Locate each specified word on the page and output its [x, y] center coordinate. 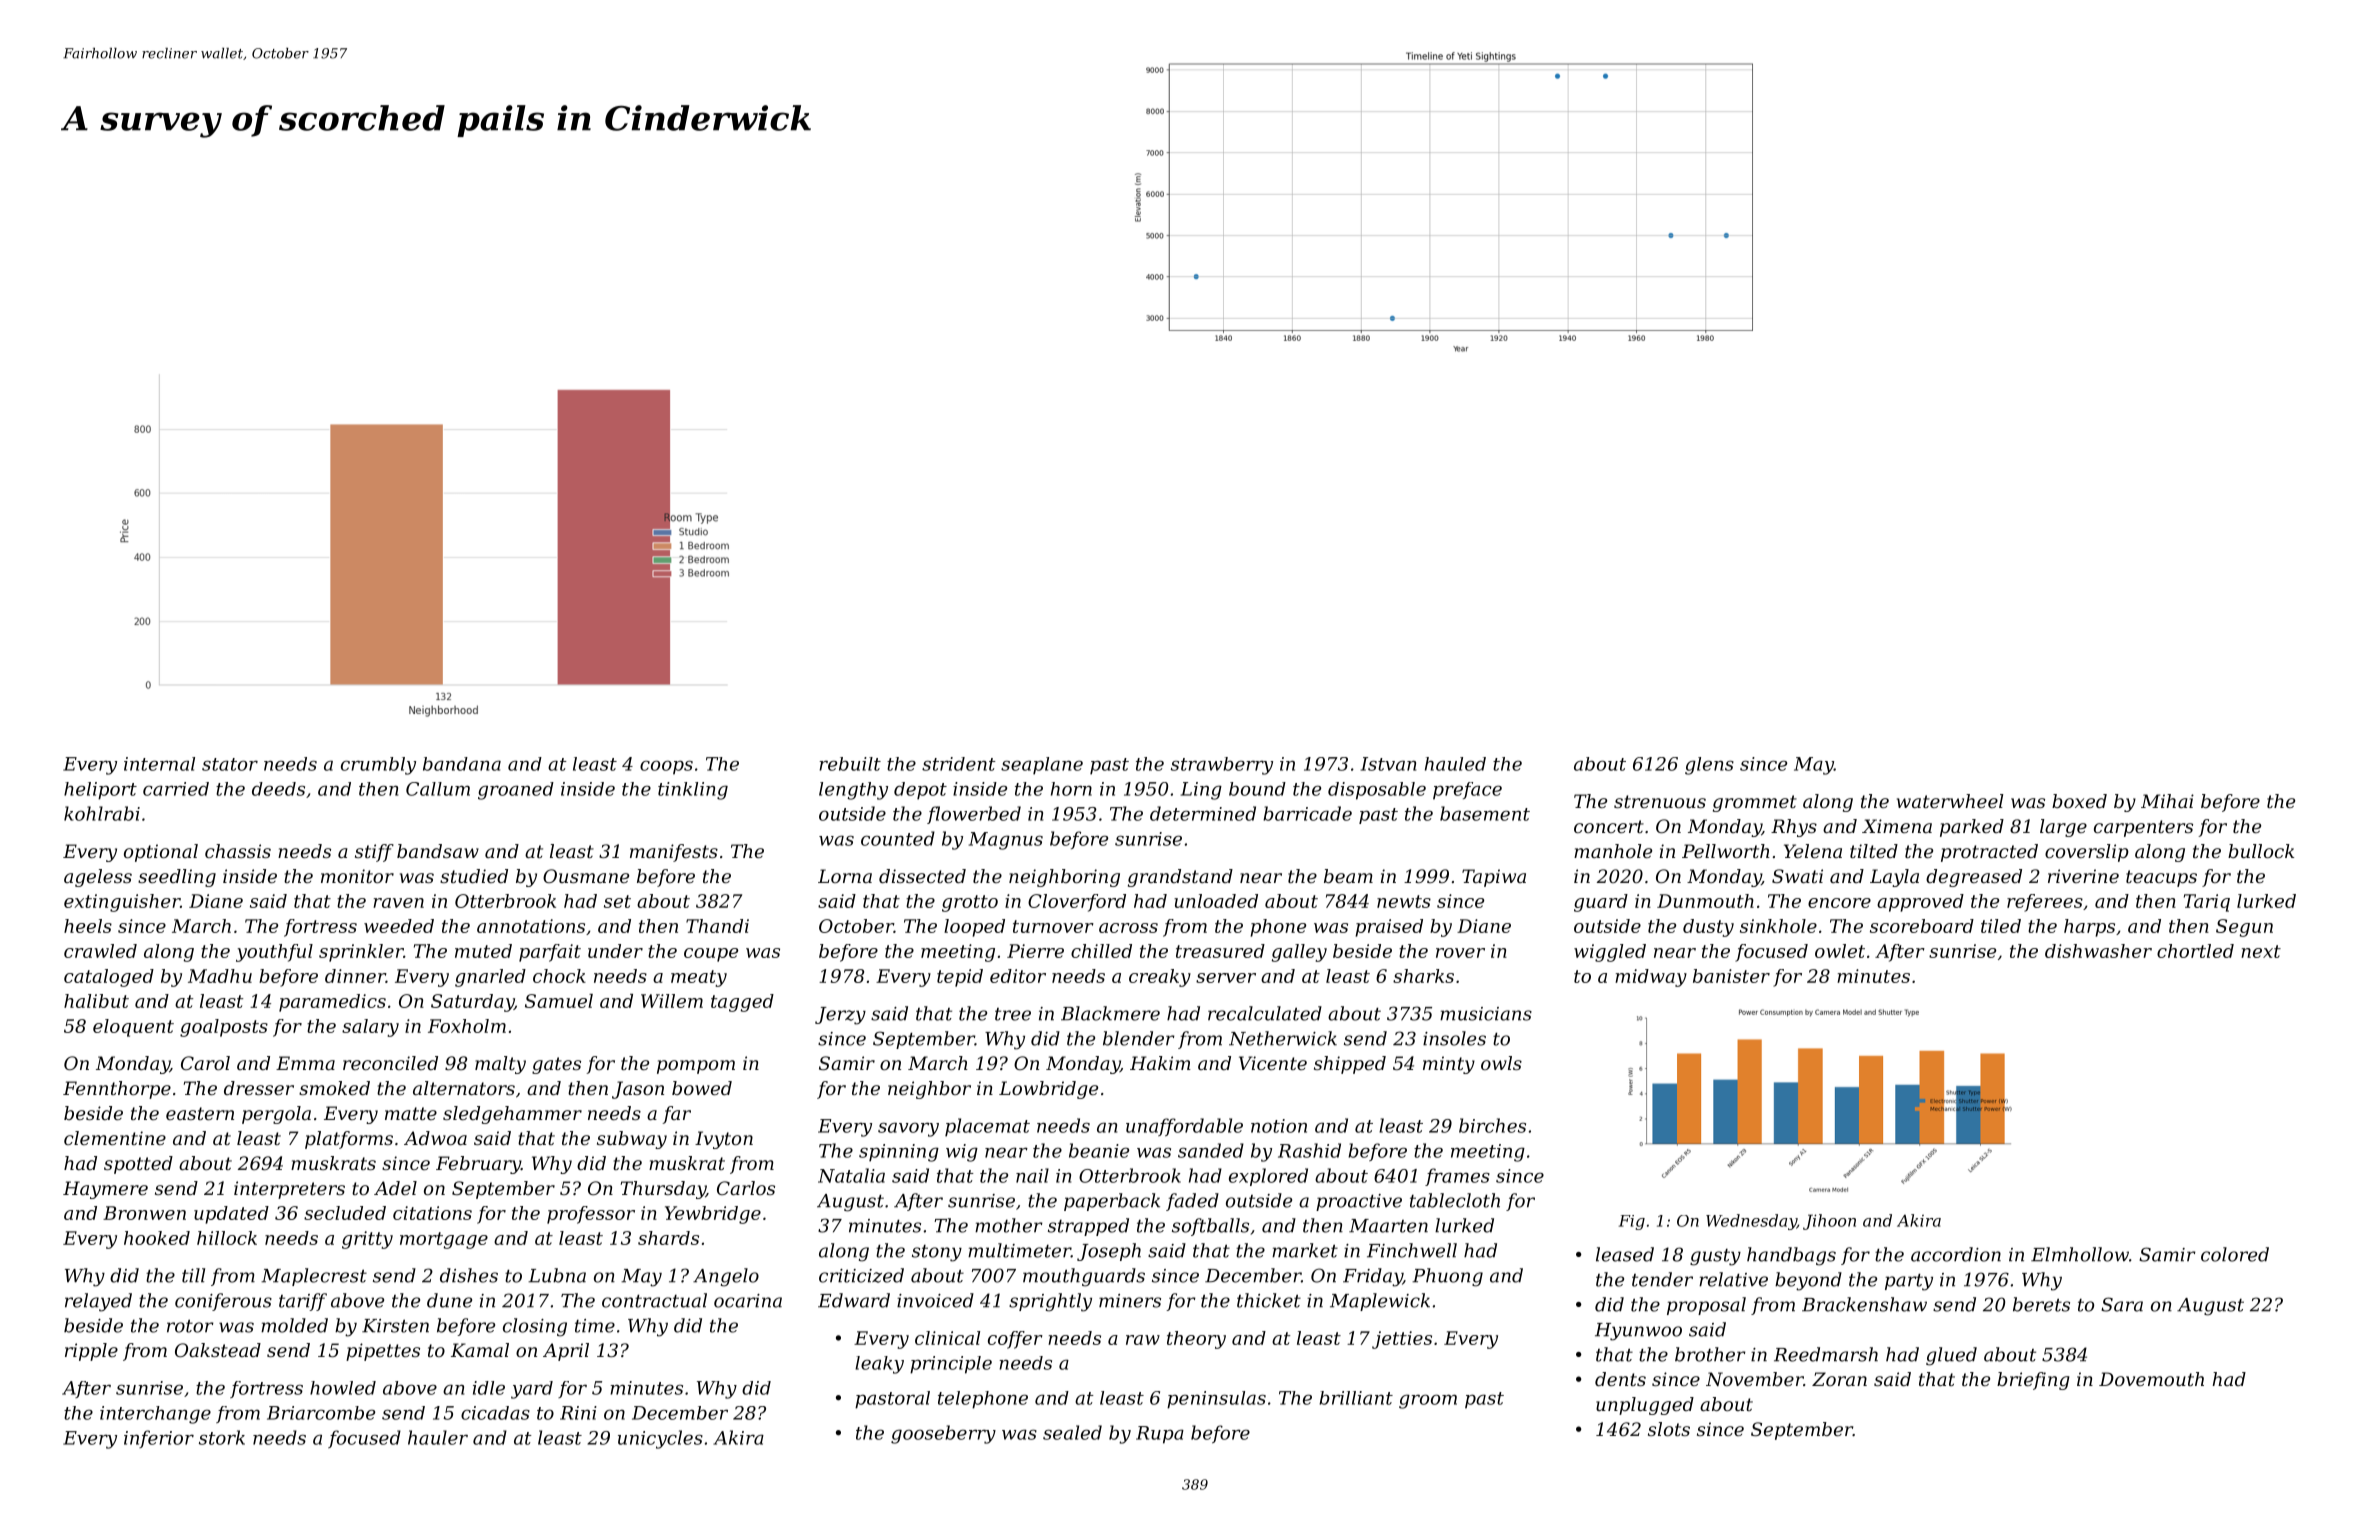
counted [898, 838]
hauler [438, 1437]
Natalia [851, 1175]
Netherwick [1283, 1038]
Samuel [559, 1001]
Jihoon [1829, 1222]
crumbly [378, 766]
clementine [115, 1138]
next [2261, 951]
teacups [2161, 878]
